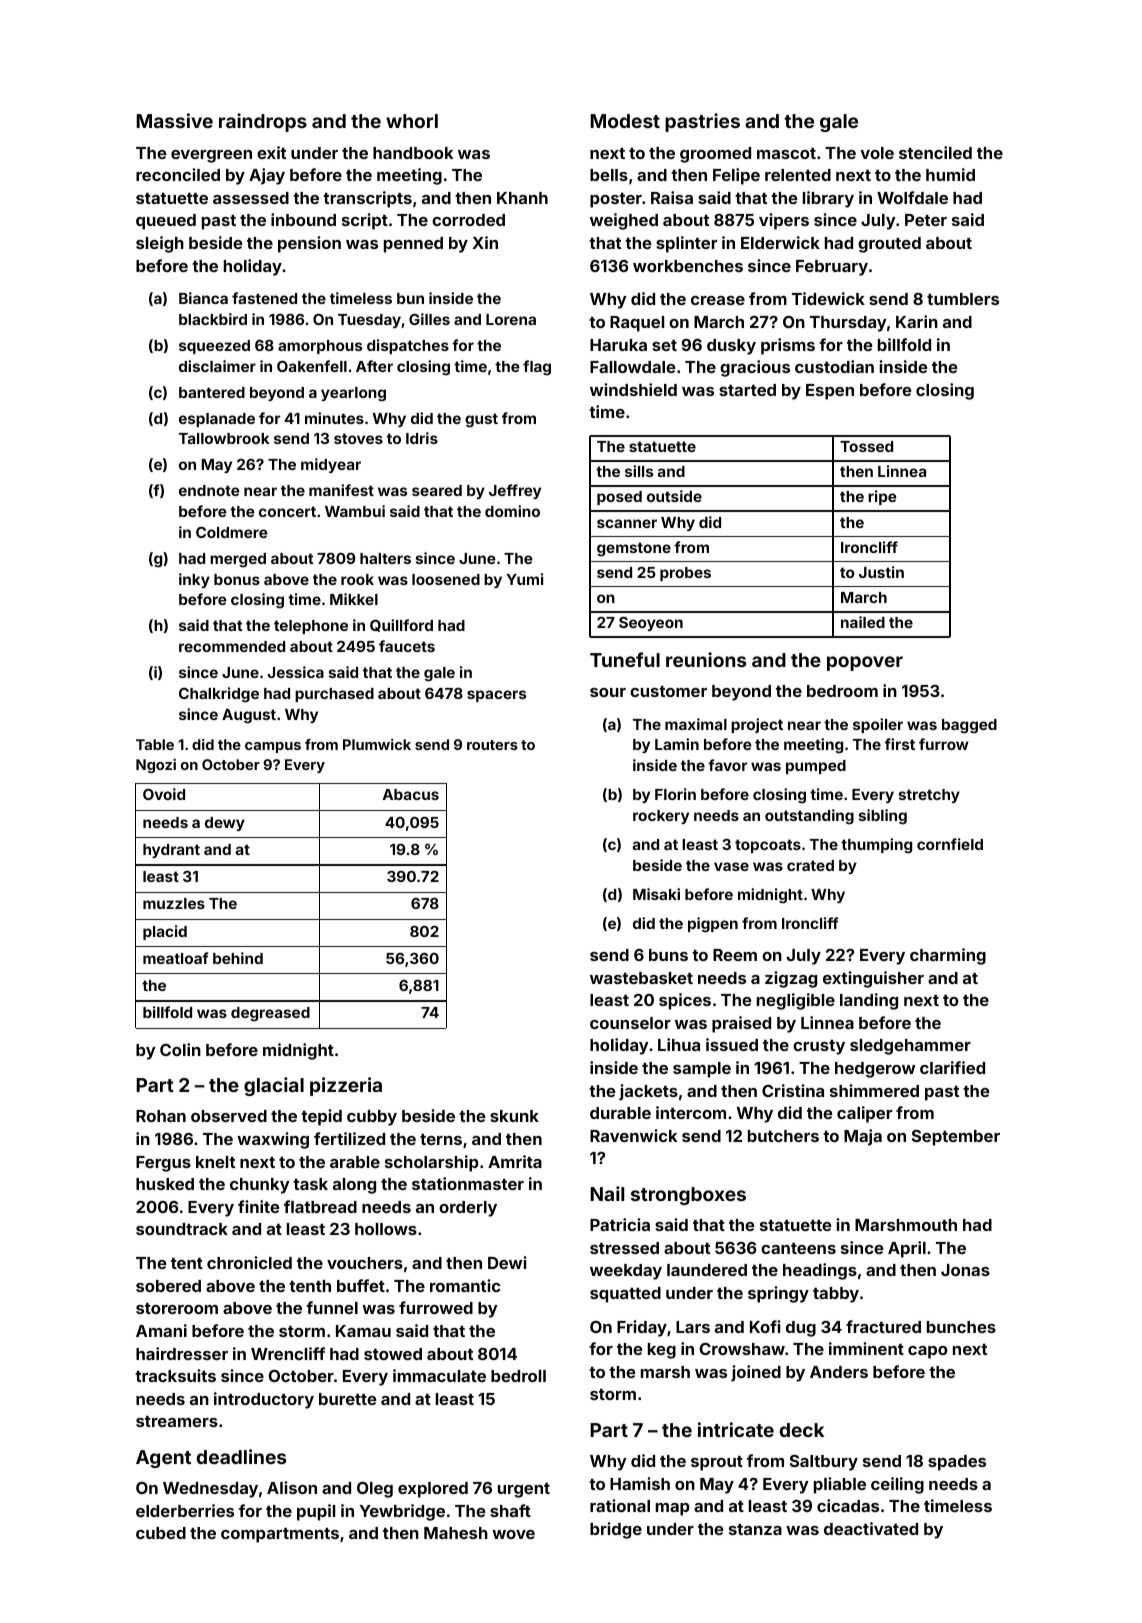 The height and width of the page is (1623, 1142). I want to click on Lorena, so click(511, 319).
